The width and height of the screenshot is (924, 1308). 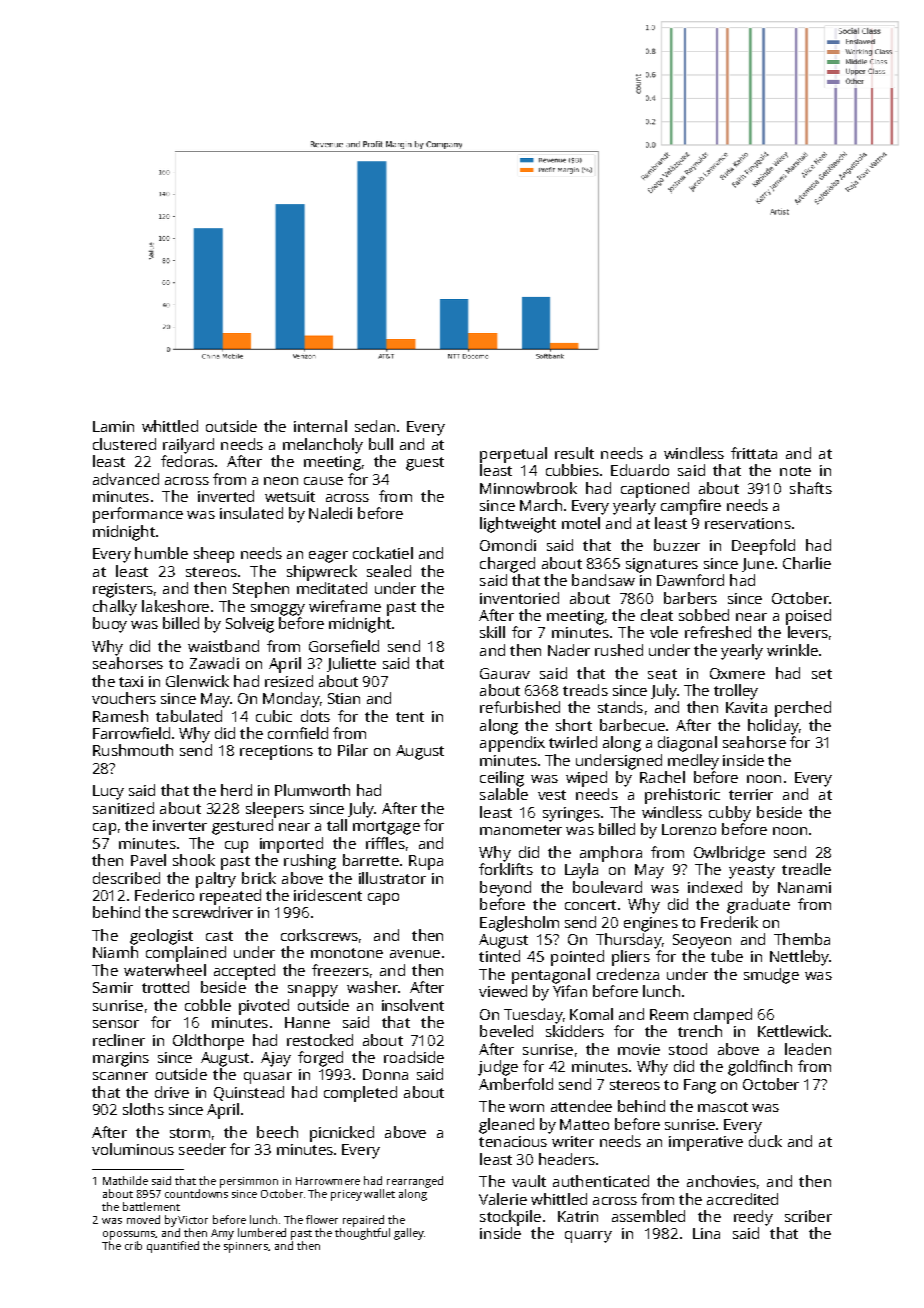 What do you see at coordinates (108, 792) in the screenshot?
I see `Lucy` at bounding box center [108, 792].
